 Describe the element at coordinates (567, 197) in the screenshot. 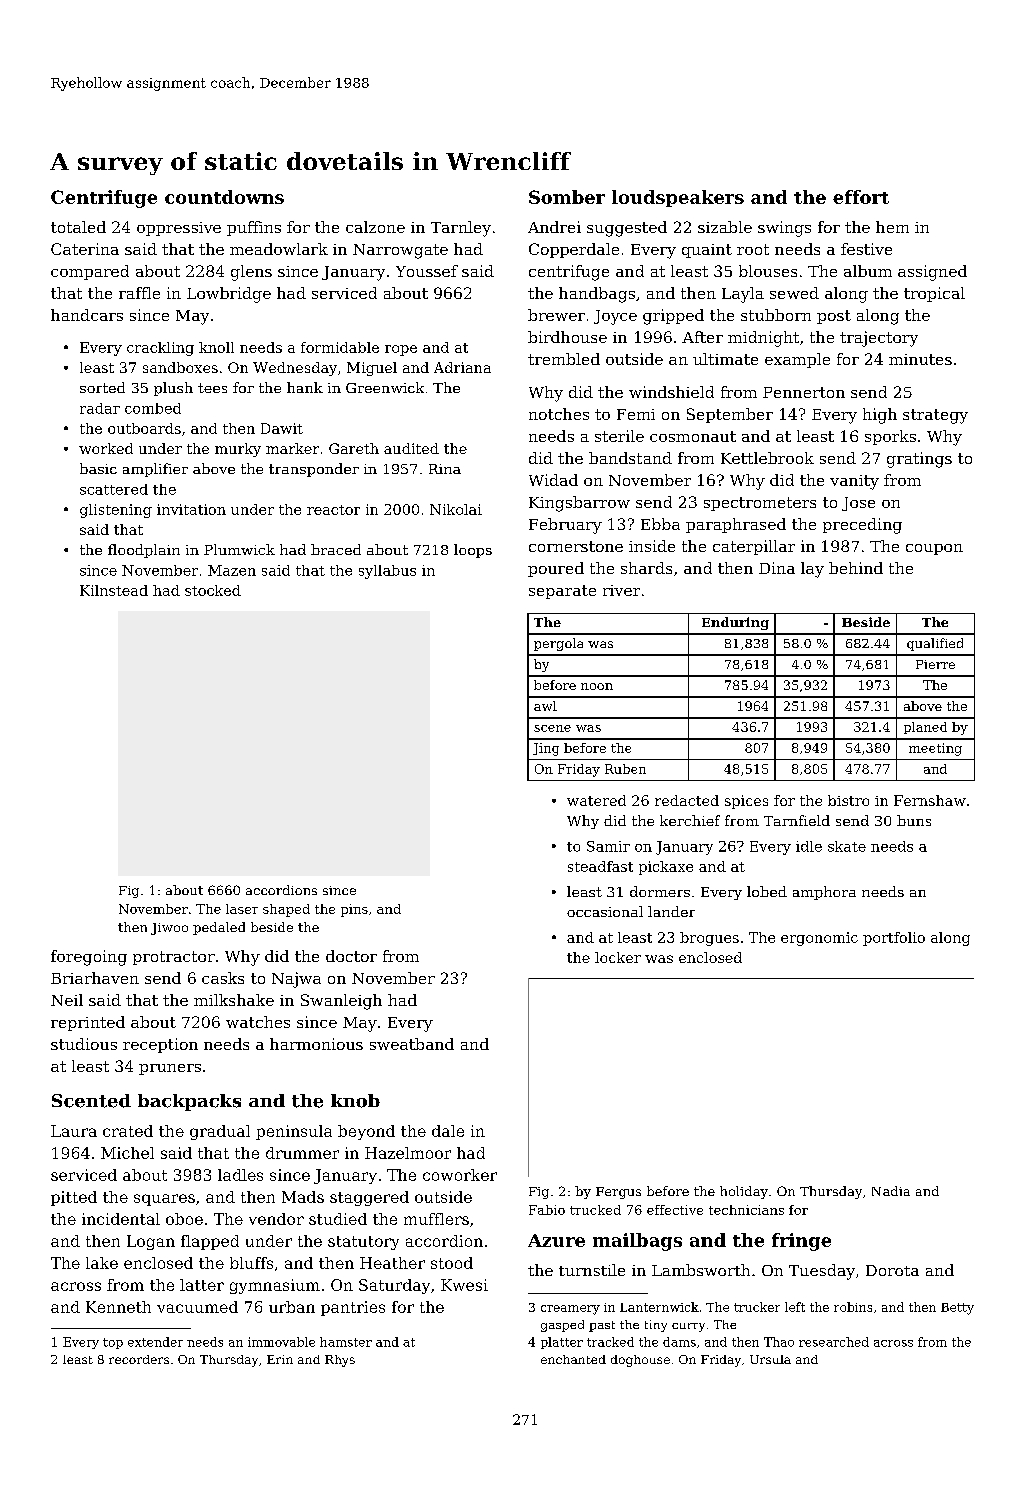

I see `Somber` at that location.
